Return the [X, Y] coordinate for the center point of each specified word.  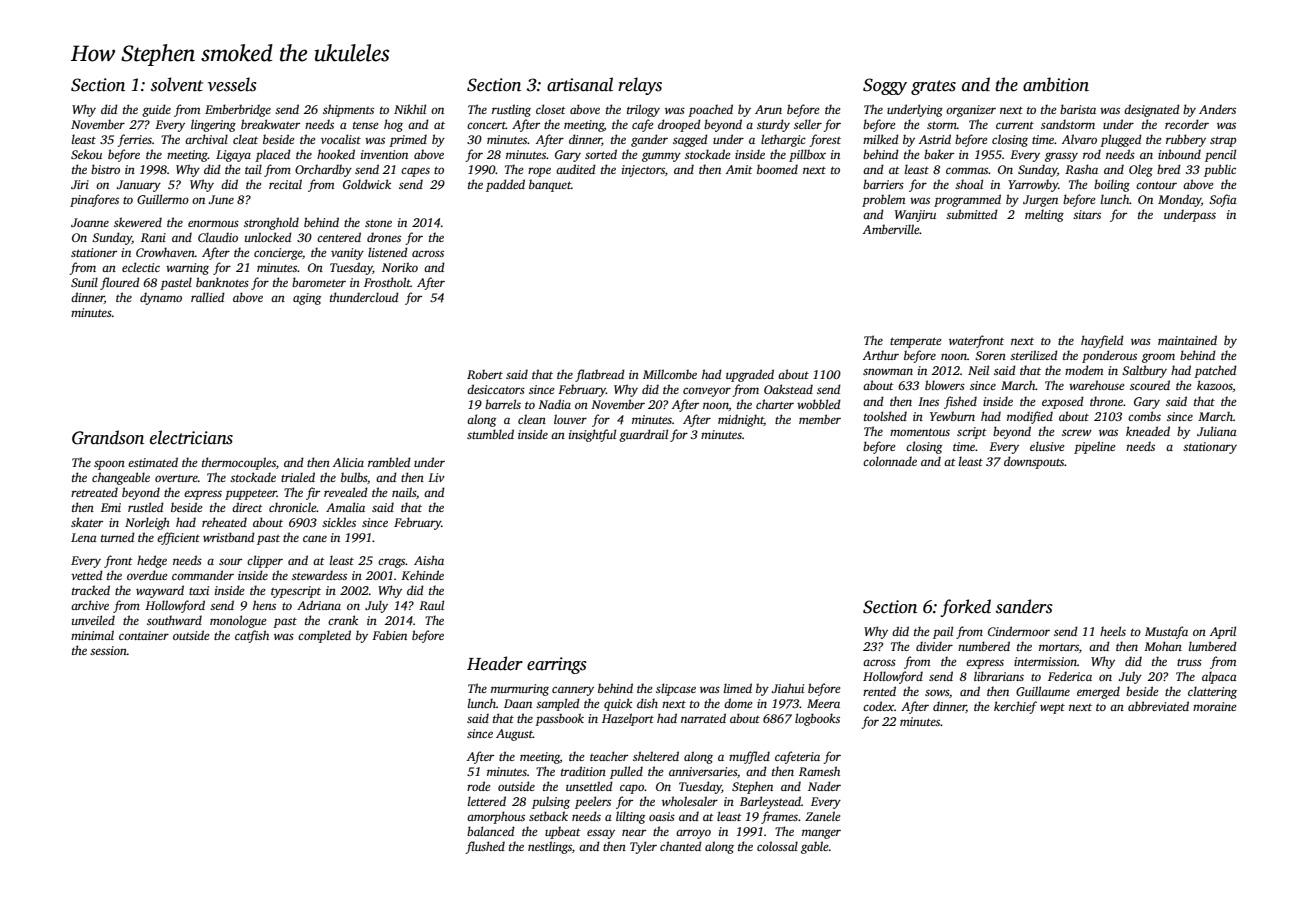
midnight [741, 420]
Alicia [348, 462]
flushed [485, 847]
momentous [920, 432]
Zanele [822, 816]
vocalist [341, 139]
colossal [777, 846]
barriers [883, 184]
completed [324, 636]
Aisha [429, 560]
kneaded [1148, 431]
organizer [971, 111]
